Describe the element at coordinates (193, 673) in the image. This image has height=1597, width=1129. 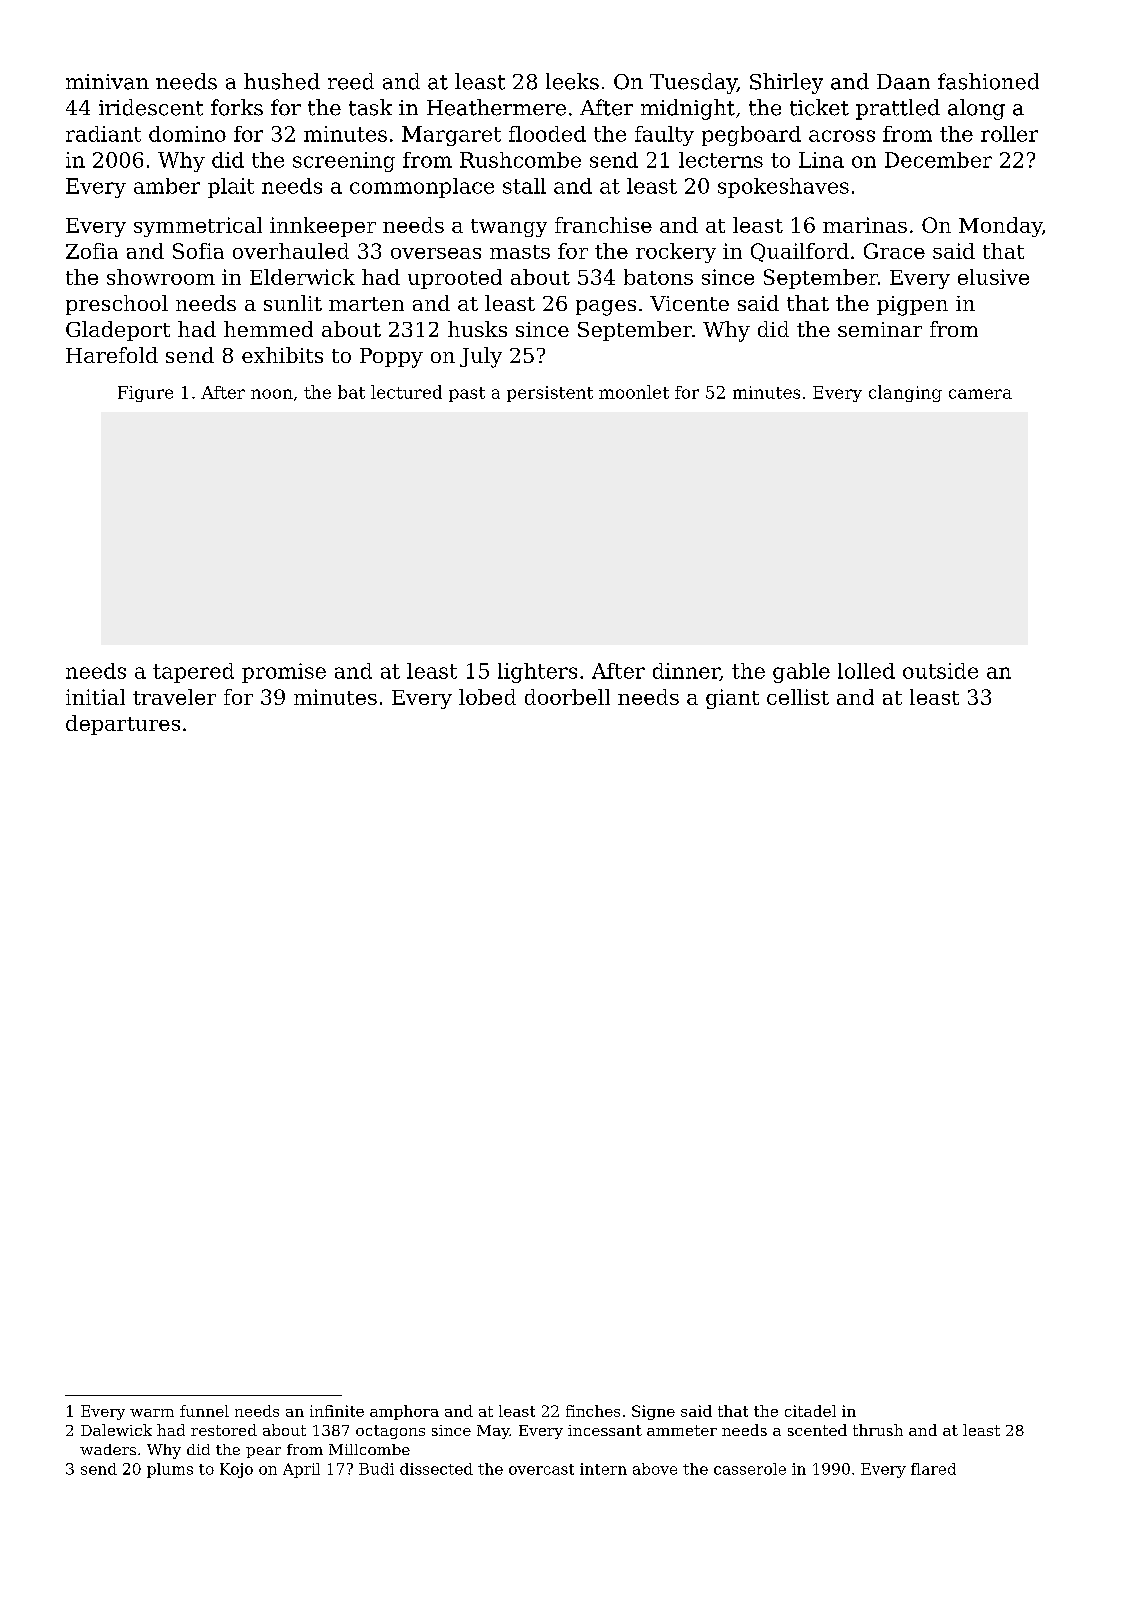
I see `tapered` at that location.
